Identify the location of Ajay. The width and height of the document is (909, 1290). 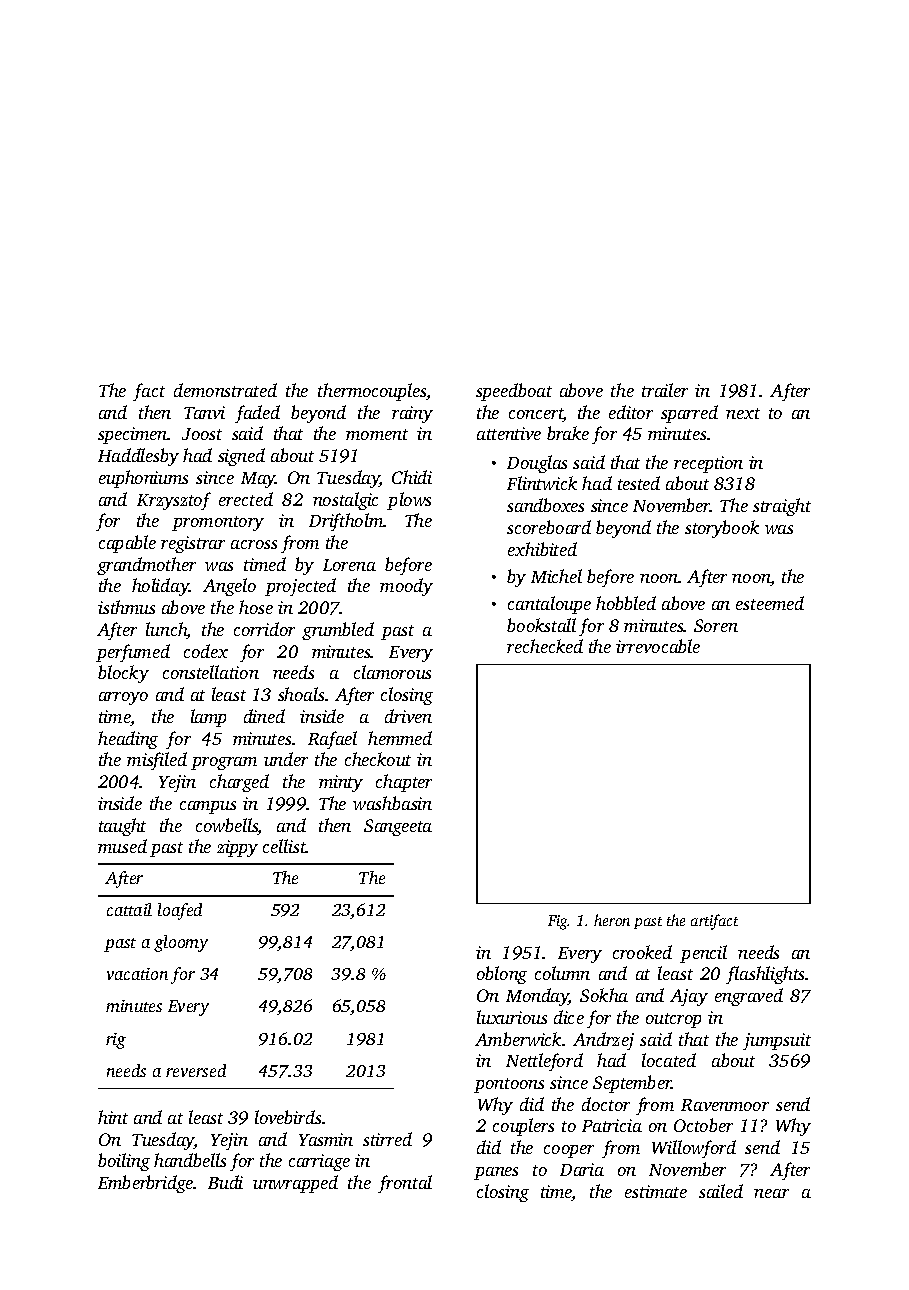
(689, 997).
